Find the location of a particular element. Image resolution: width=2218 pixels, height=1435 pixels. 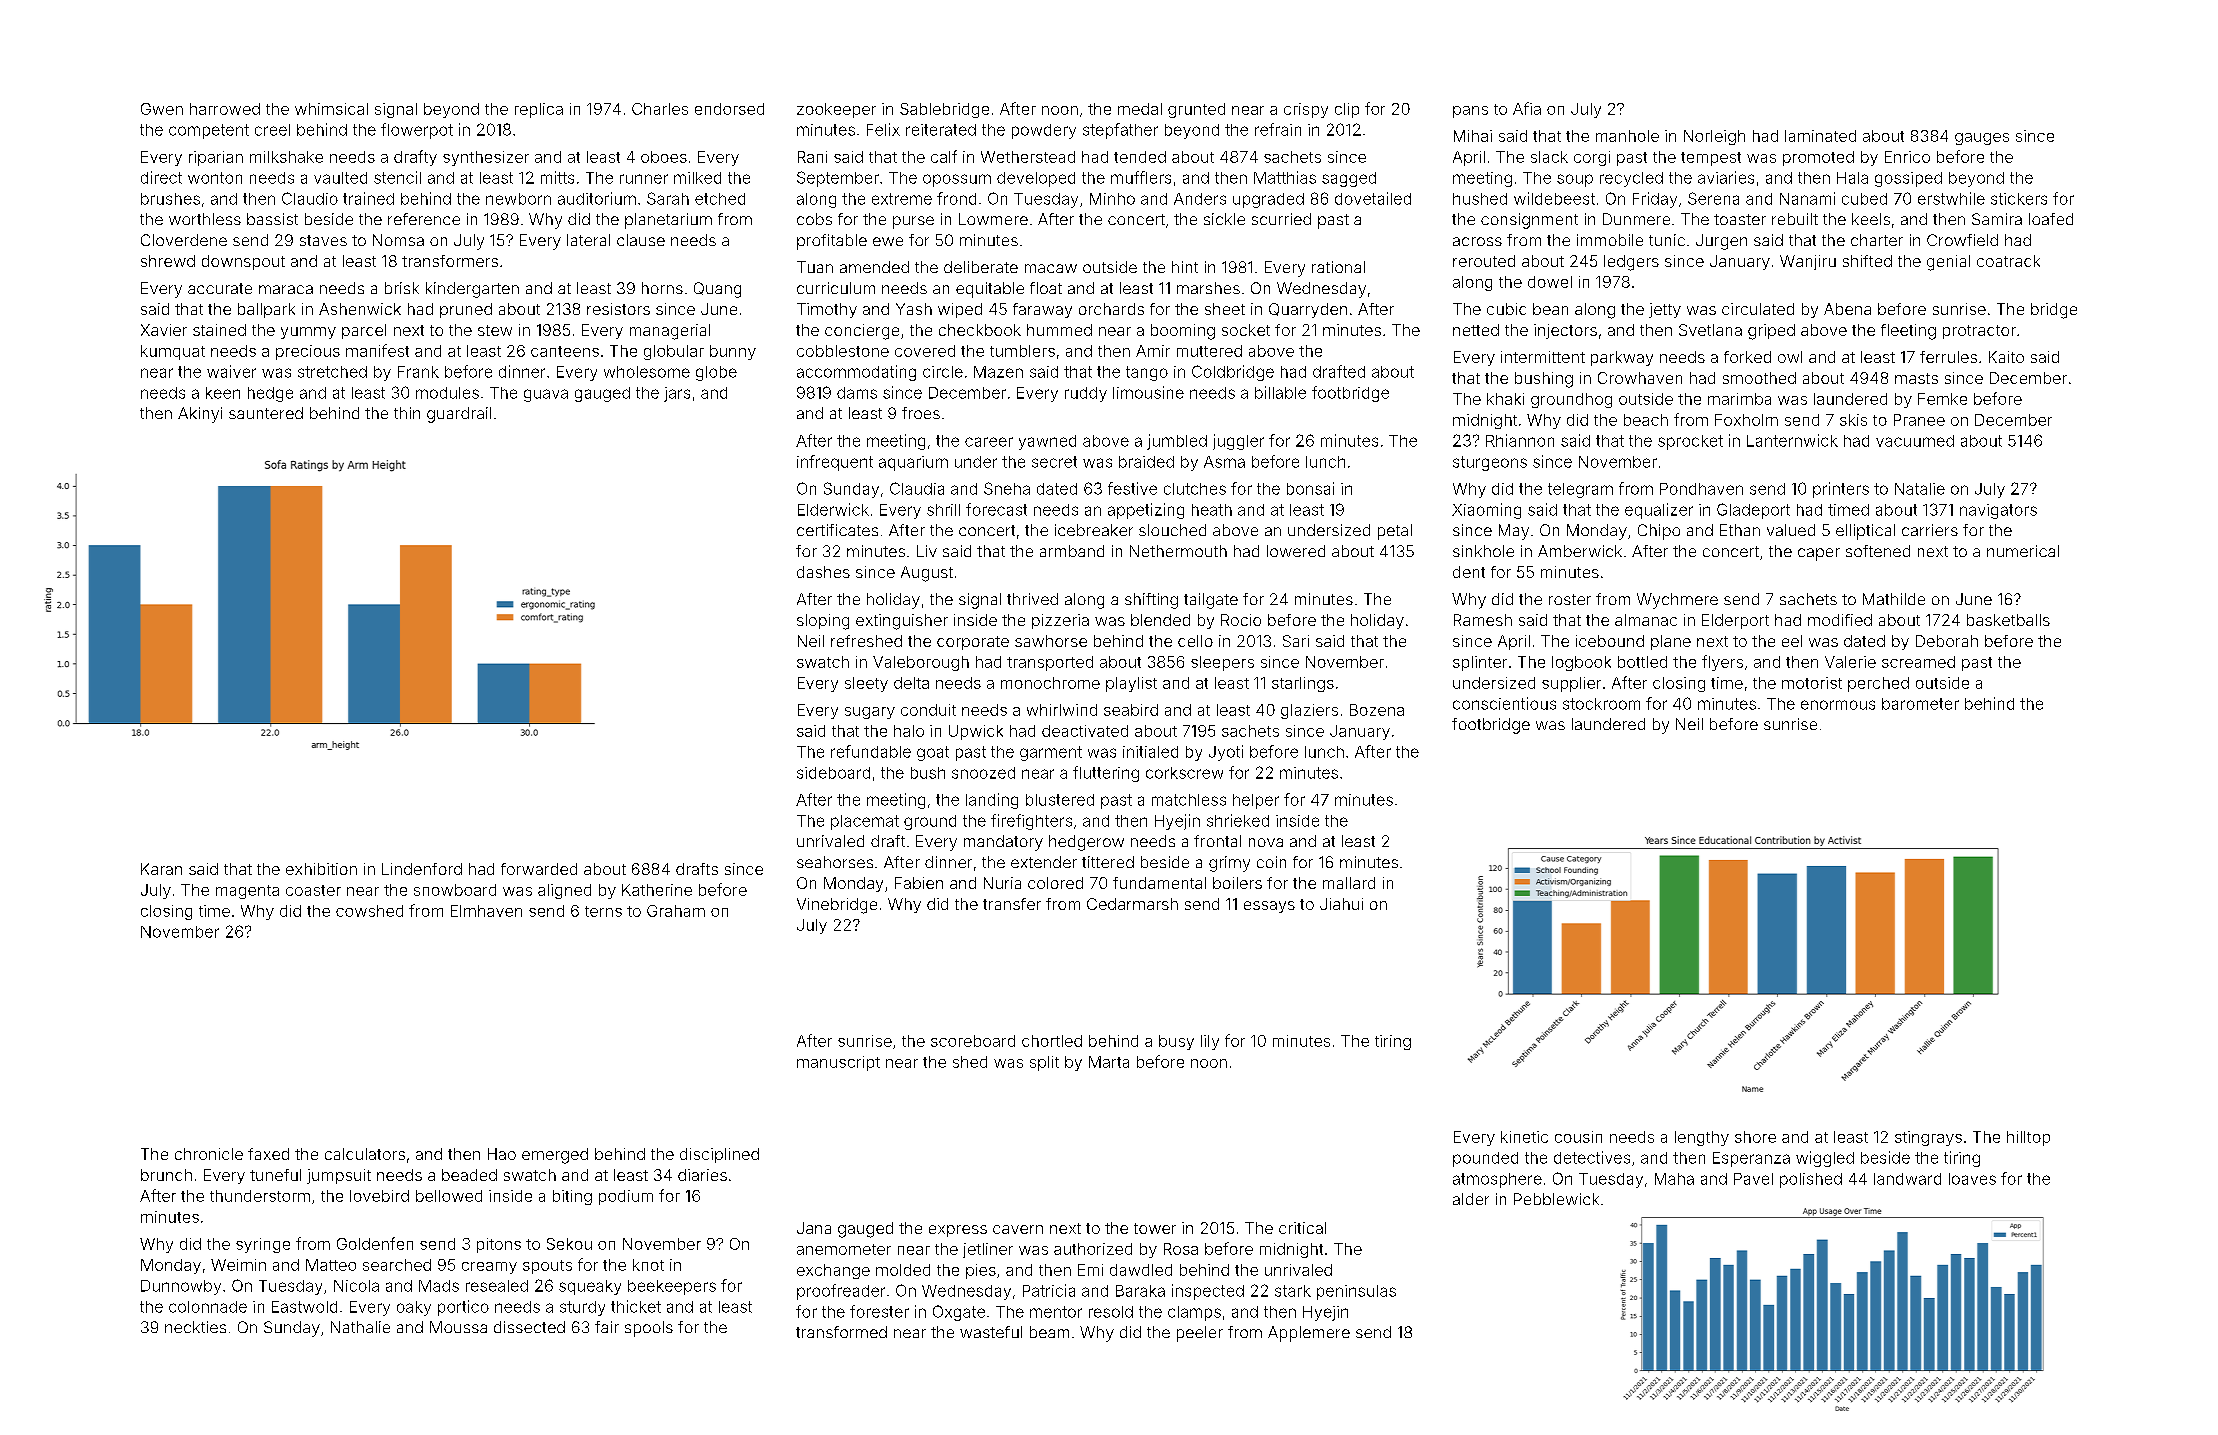

Maha is located at coordinates (1674, 1179).
